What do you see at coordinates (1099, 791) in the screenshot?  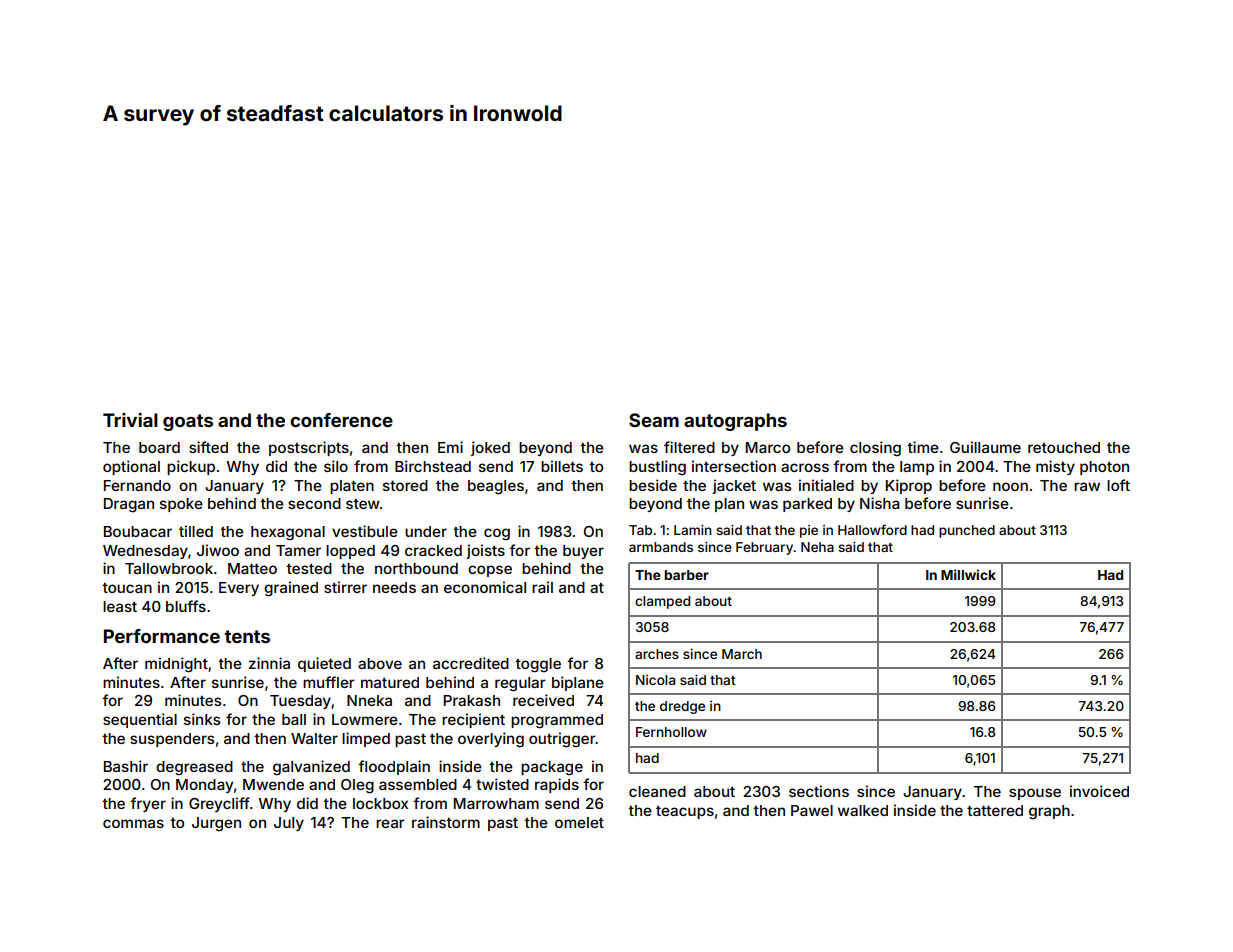 I see `invoiced` at bounding box center [1099, 791].
